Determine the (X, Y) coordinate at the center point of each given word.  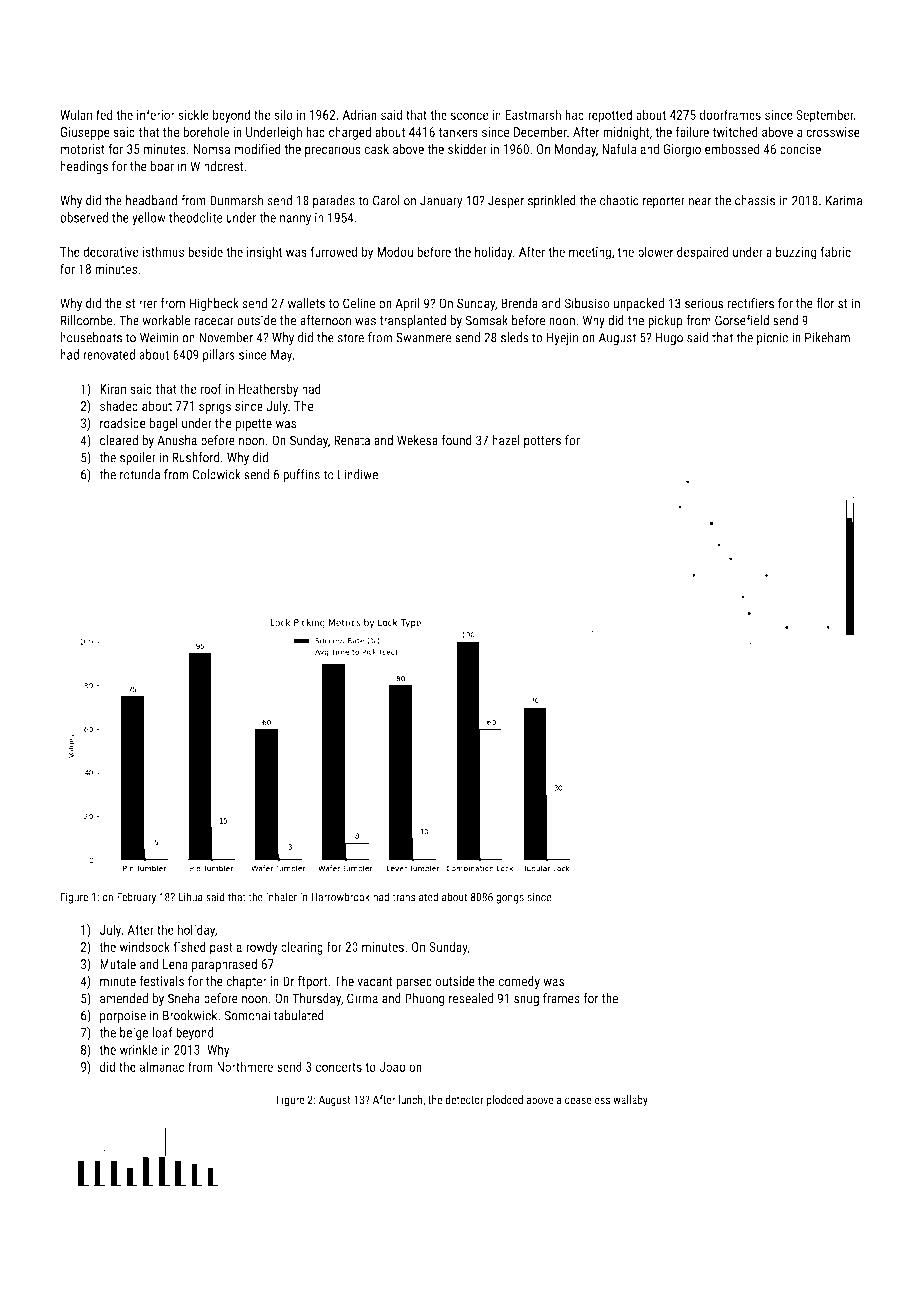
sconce (470, 116)
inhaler (281, 897)
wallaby (630, 1101)
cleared (119, 440)
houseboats (91, 337)
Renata (352, 440)
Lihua (191, 897)
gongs (510, 899)
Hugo (669, 339)
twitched (735, 132)
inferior (156, 114)
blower (655, 251)
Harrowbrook (340, 897)
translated (415, 897)
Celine (359, 303)
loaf (162, 1032)
